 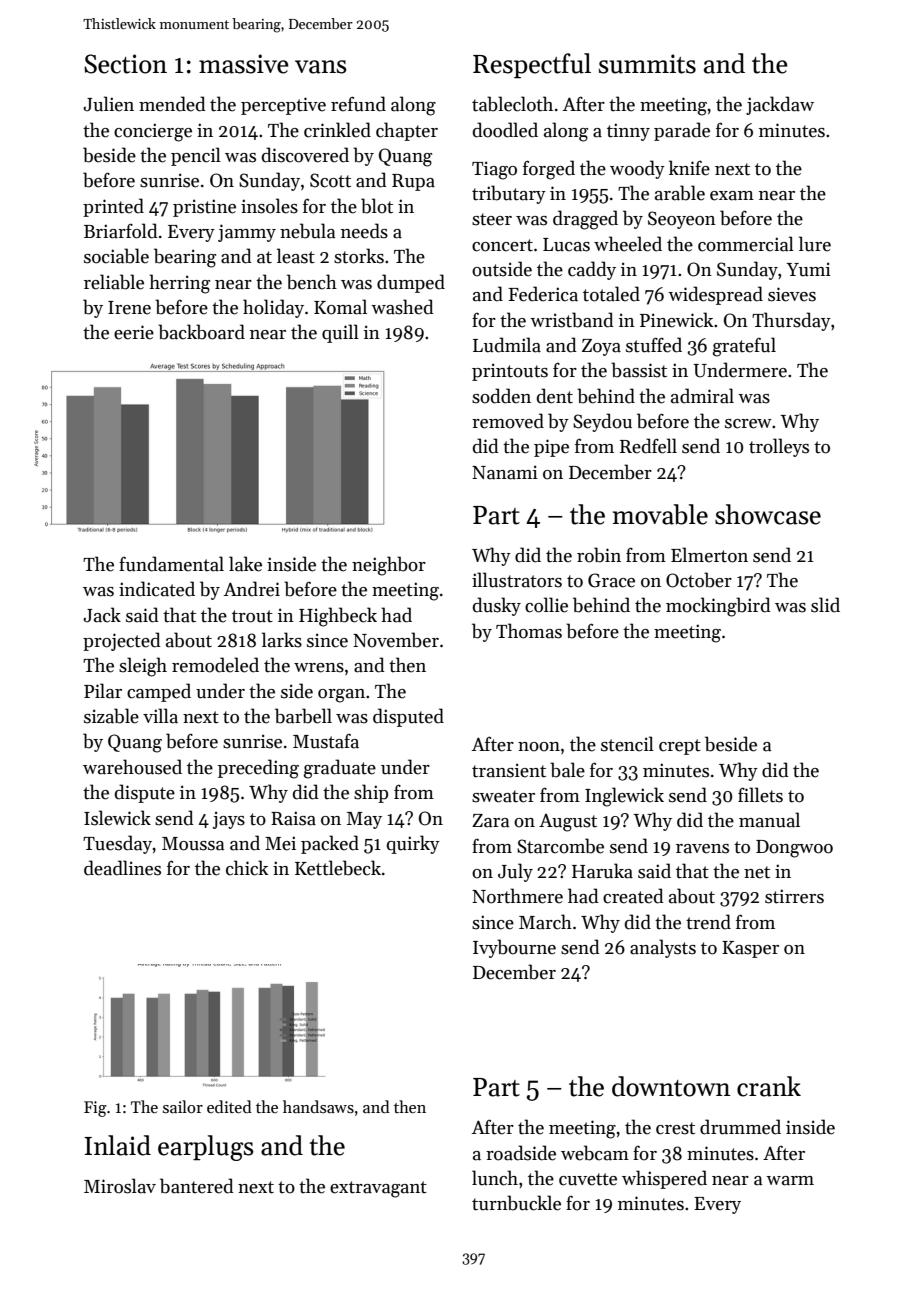 I want to click on Ivybourne, so click(x=514, y=948).
